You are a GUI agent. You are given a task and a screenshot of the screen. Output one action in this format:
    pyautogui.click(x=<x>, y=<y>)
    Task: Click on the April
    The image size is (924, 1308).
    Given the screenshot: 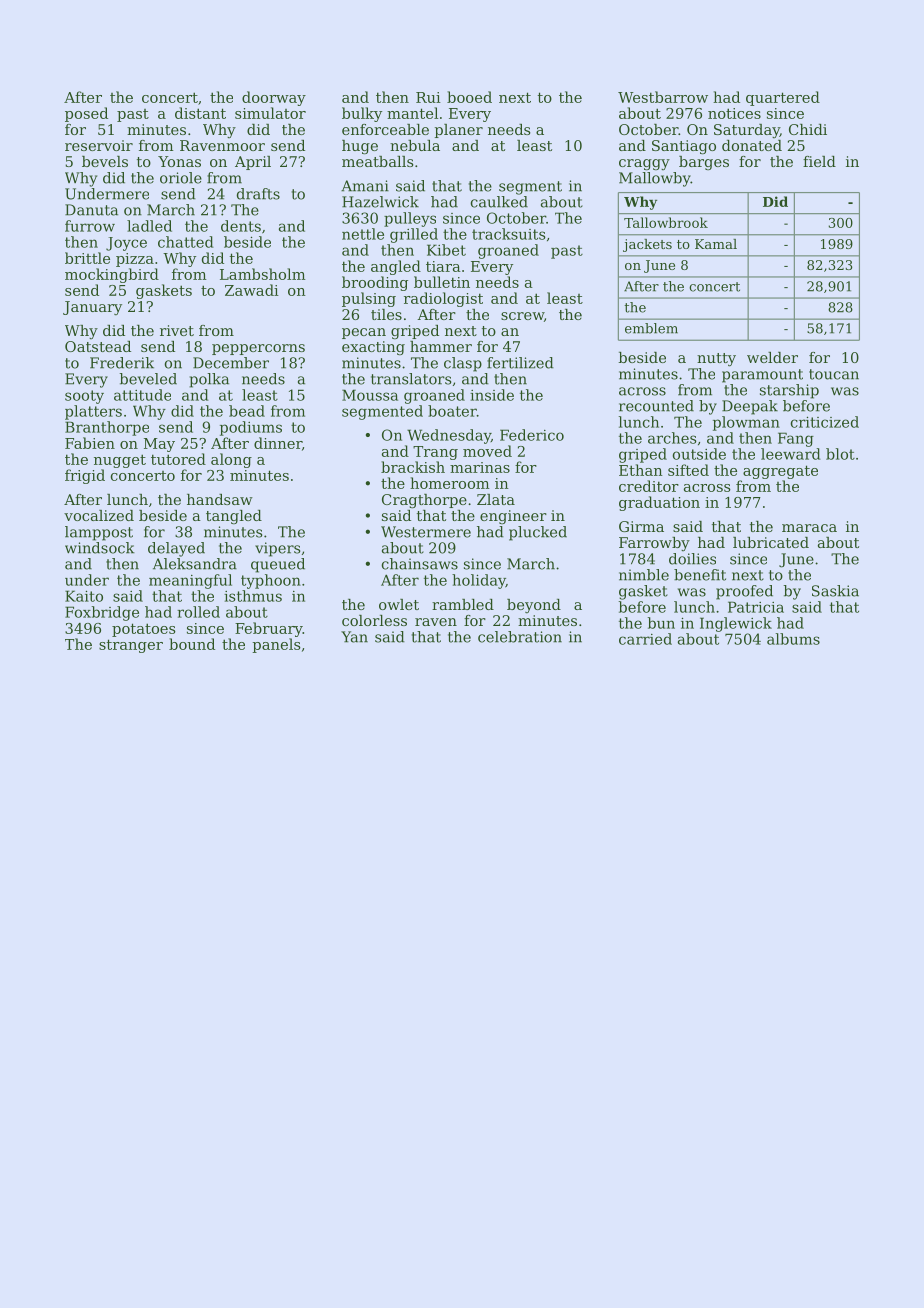 What is the action you would take?
    pyautogui.click(x=253, y=163)
